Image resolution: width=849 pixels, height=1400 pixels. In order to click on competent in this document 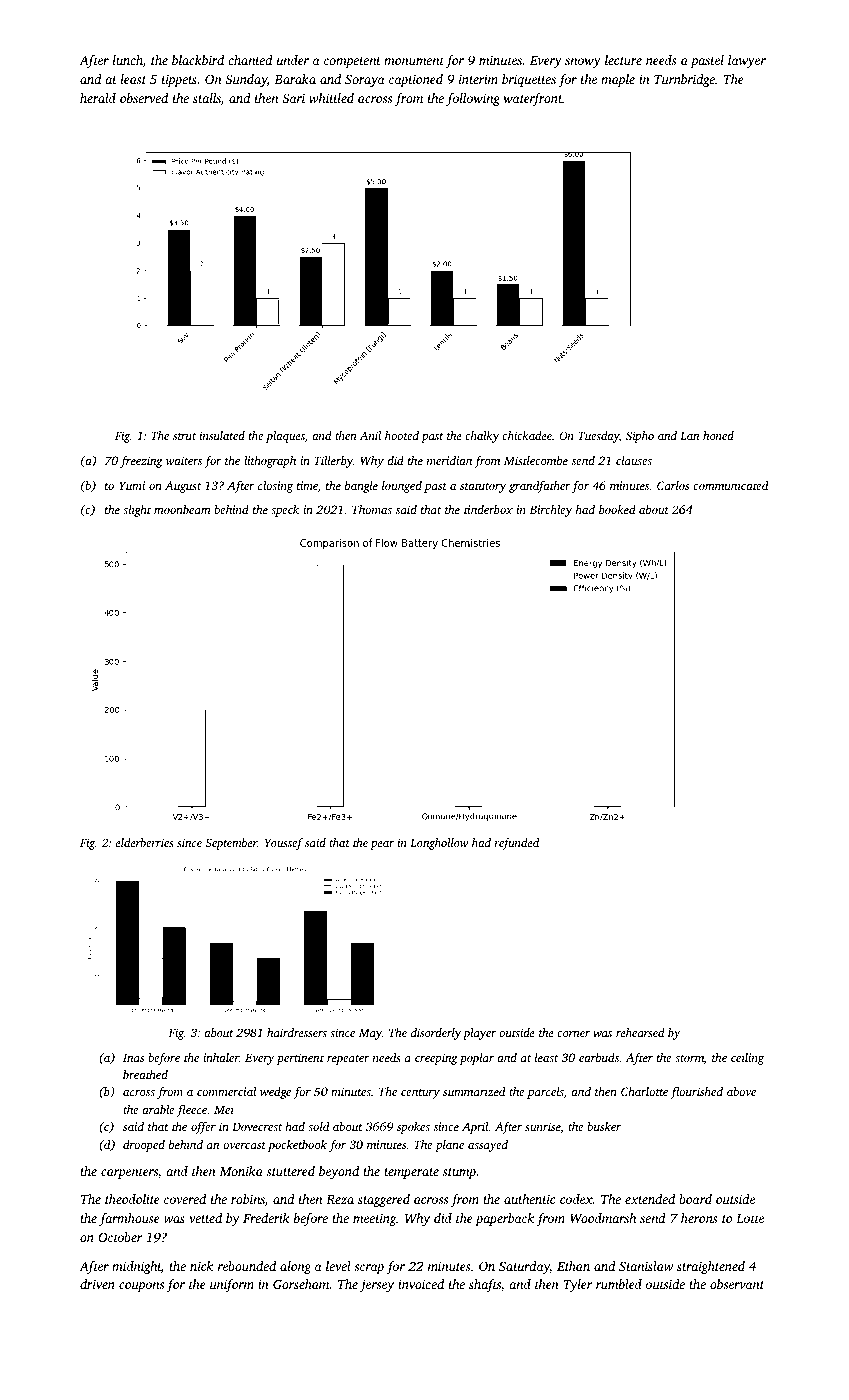, I will do `click(352, 62)`.
